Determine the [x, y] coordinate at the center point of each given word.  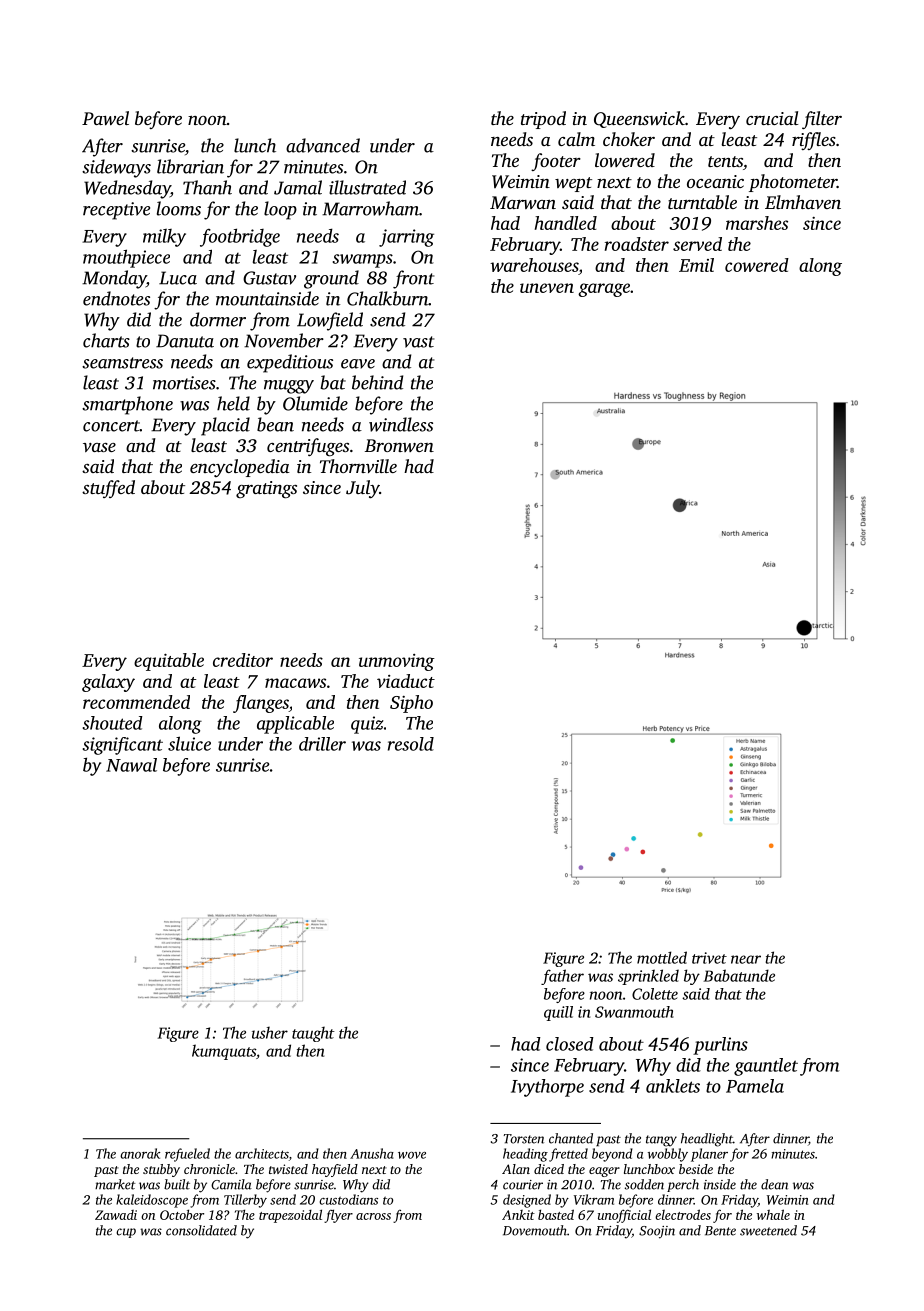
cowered [757, 265]
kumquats [224, 1052]
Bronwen [399, 445]
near [746, 959]
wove [412, 1155]
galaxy [108, 683]
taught [313, 1034]
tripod [543, 120]
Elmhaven [803, 202]
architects [262, 1153]
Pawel [105, 118]
